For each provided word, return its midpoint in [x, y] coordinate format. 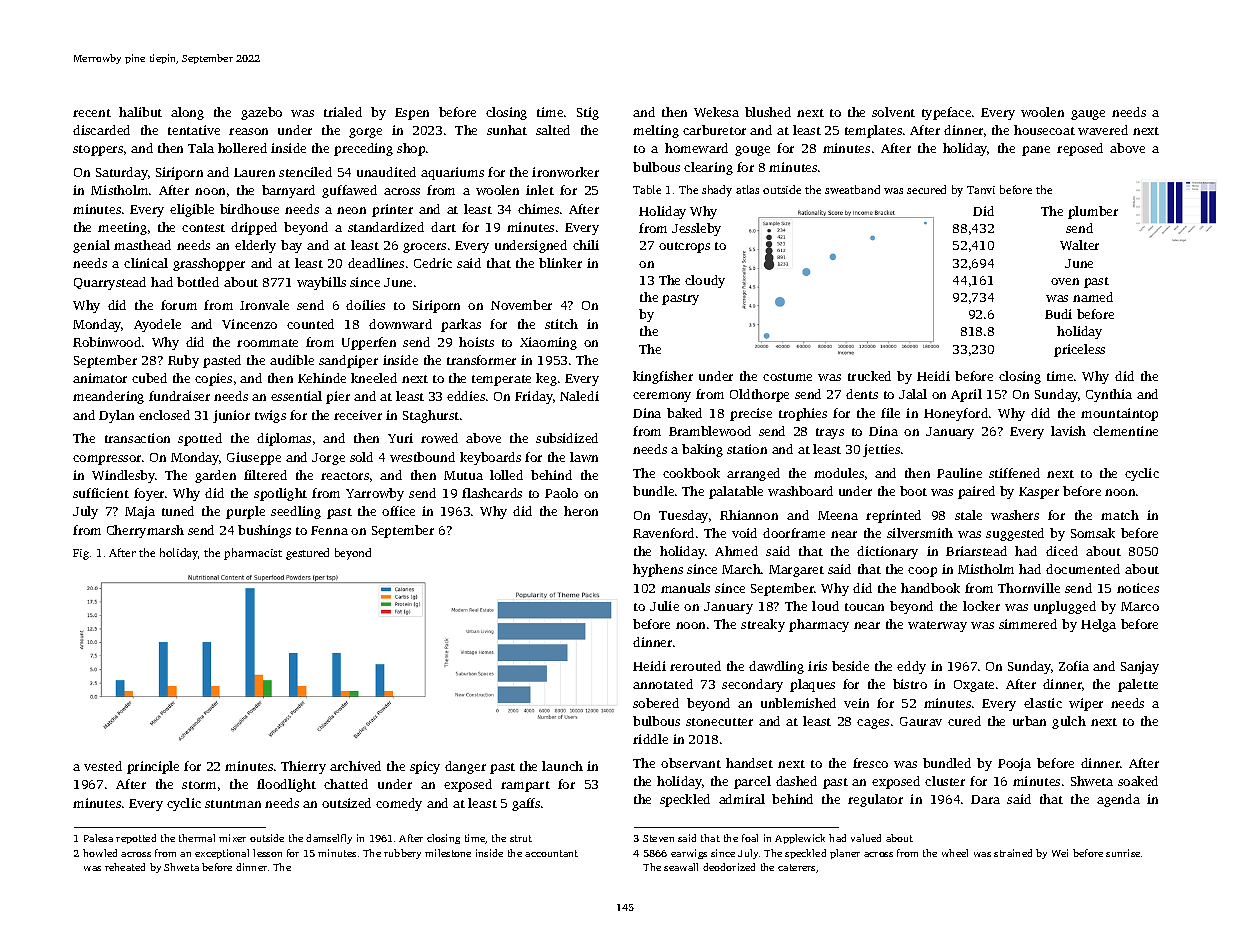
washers [1015, 515]
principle [153, 767]
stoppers [98, 150]
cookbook [691, 473]
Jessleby [696, 229]
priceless [1079, 350]
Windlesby [123, 476]
